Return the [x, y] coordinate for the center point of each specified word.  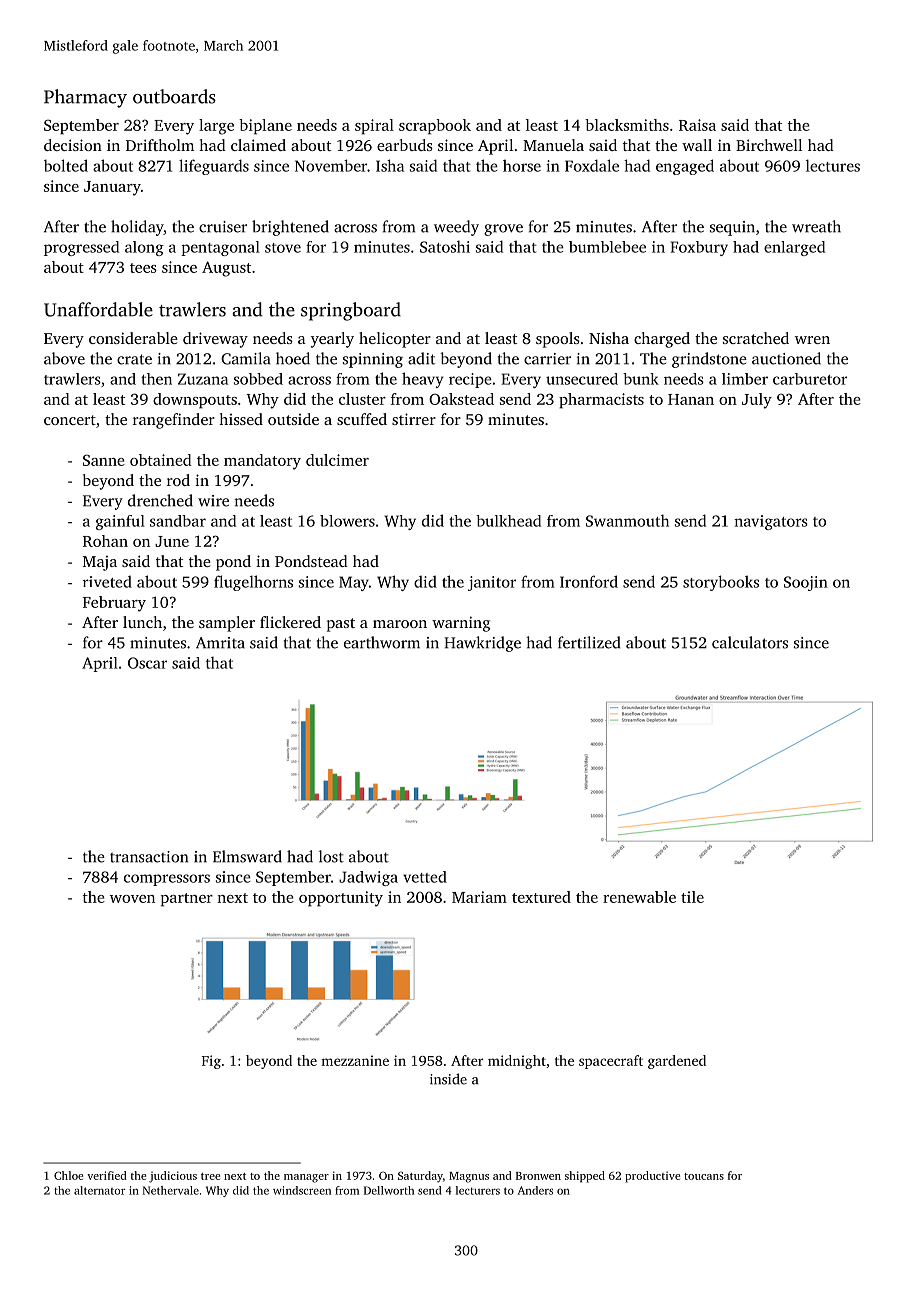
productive [652, 1177]
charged [662, 340]
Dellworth [389, 1190]
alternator [99, 1190]
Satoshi [445, 246]
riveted [107, 582]
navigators [771, 522]
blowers [347, 521]
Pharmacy [85, 98]
